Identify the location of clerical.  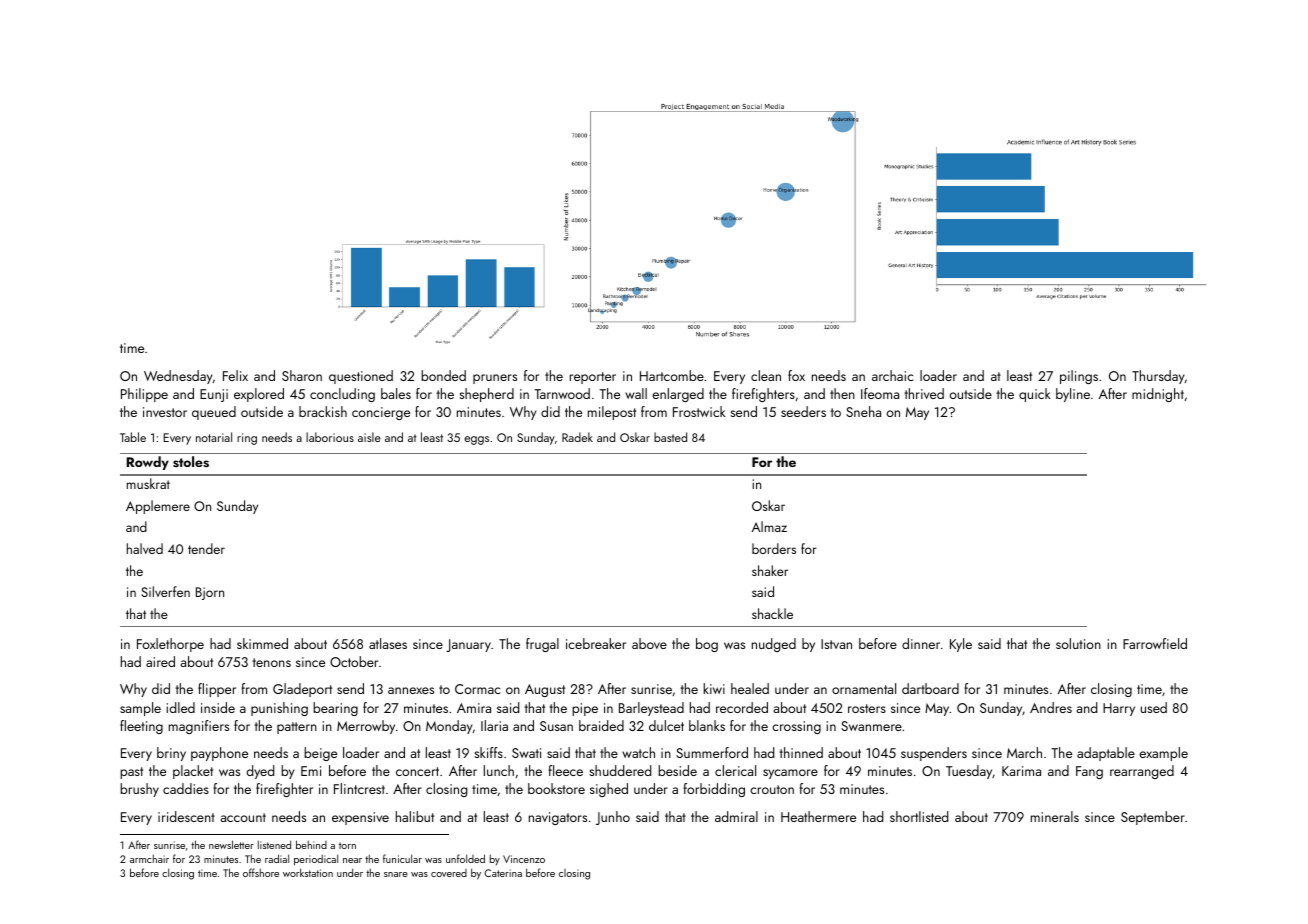
(735, 770).
